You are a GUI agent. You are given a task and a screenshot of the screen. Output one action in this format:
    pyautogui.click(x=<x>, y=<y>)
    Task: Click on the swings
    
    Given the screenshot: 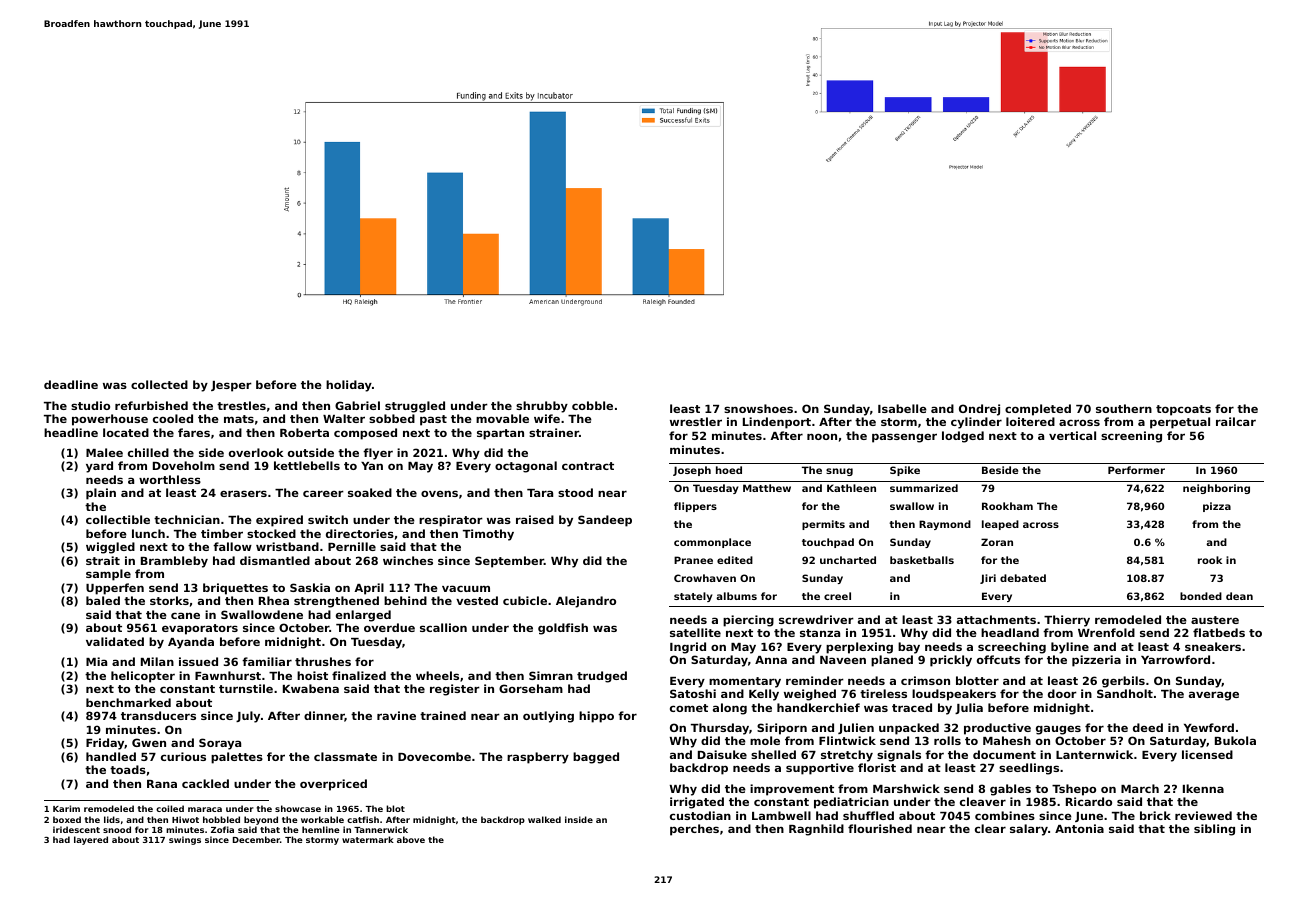 What is the action you would take?
    pyautogui.click(x=185, y=840)
